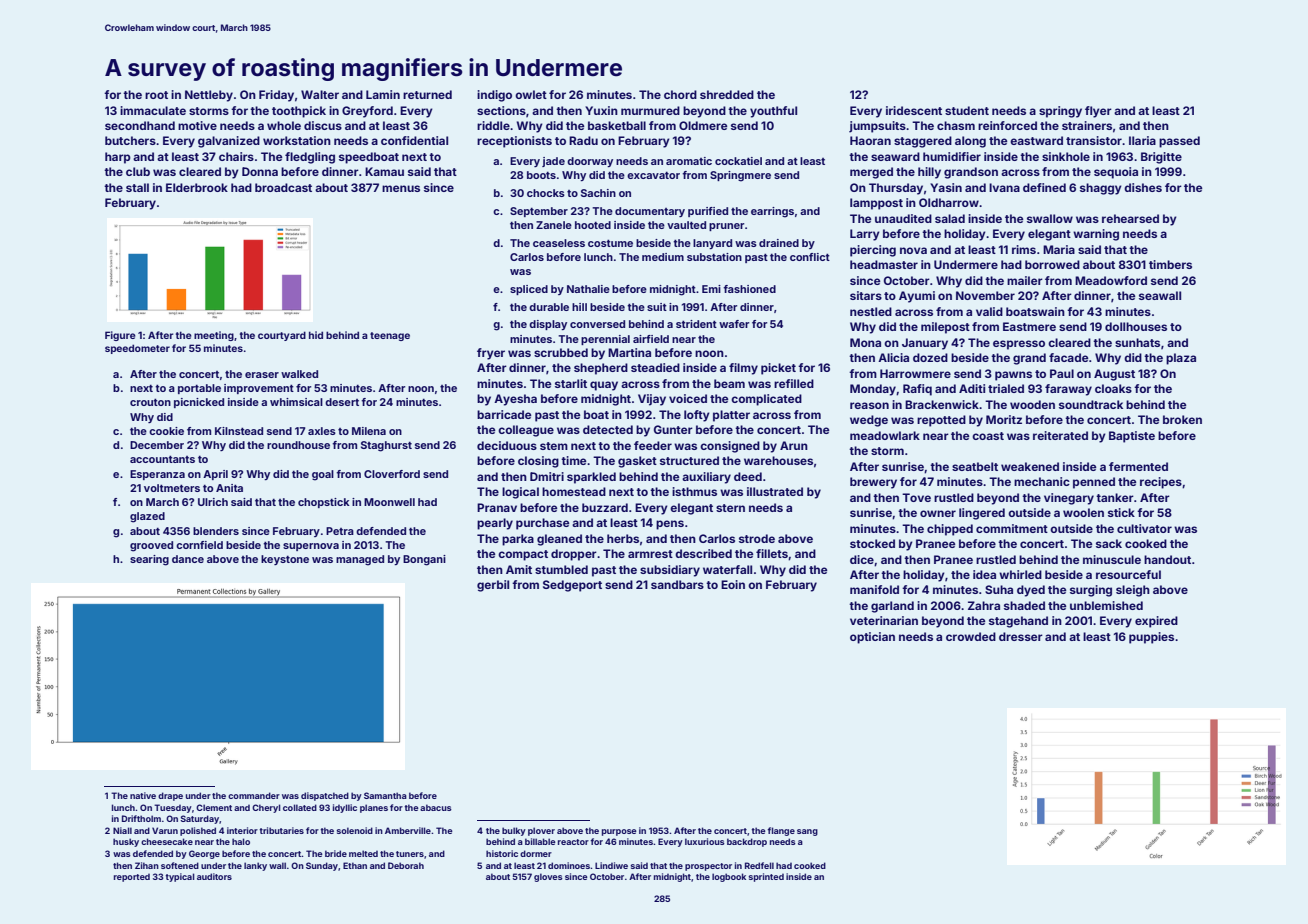 This document has width=1308, height=924. Describe the element at coordinates (385, 795) in the document. I see `Samantha` at that location.
